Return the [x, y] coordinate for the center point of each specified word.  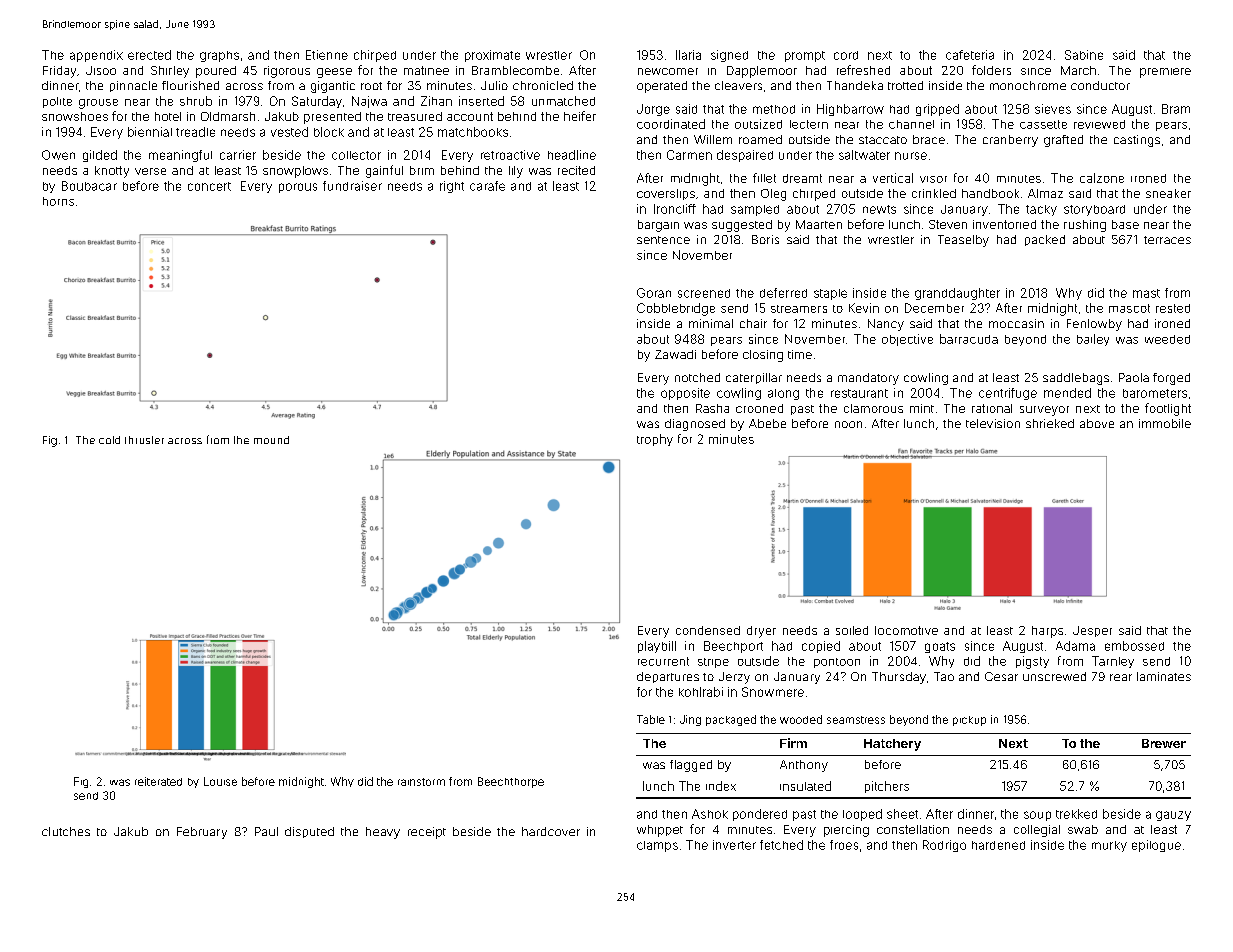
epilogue [1156, 846]
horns [58, 201]
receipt [427, 833]
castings [1137, 141]
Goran [654, 293]
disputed [309, 832]
